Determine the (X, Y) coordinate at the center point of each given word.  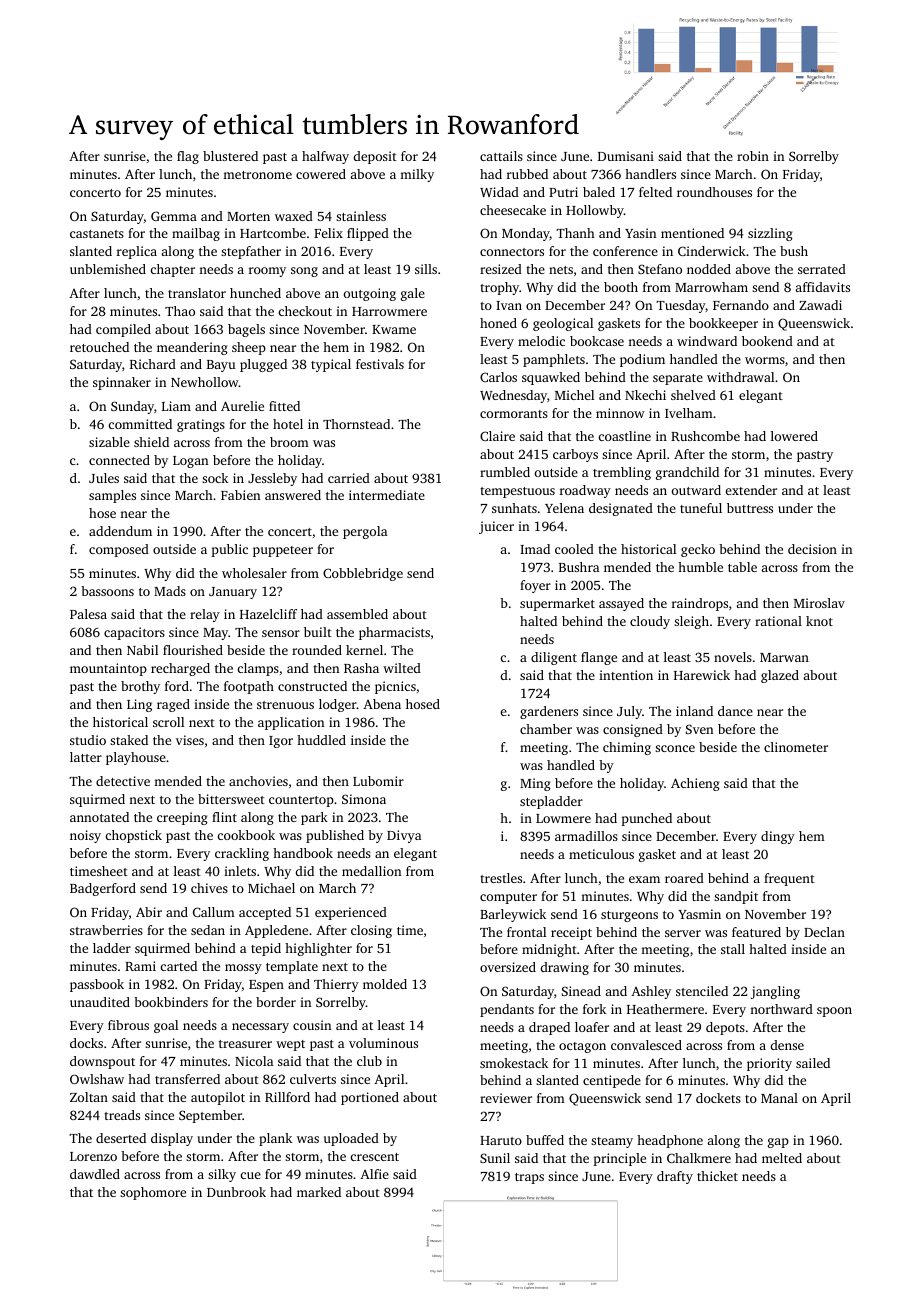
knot (819, 621)
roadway (585, 491)
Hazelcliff (268, 614)
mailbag (196, 234)
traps (529, 1178)
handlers (650, 174)
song (304, 272)
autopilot (218, 1098)
